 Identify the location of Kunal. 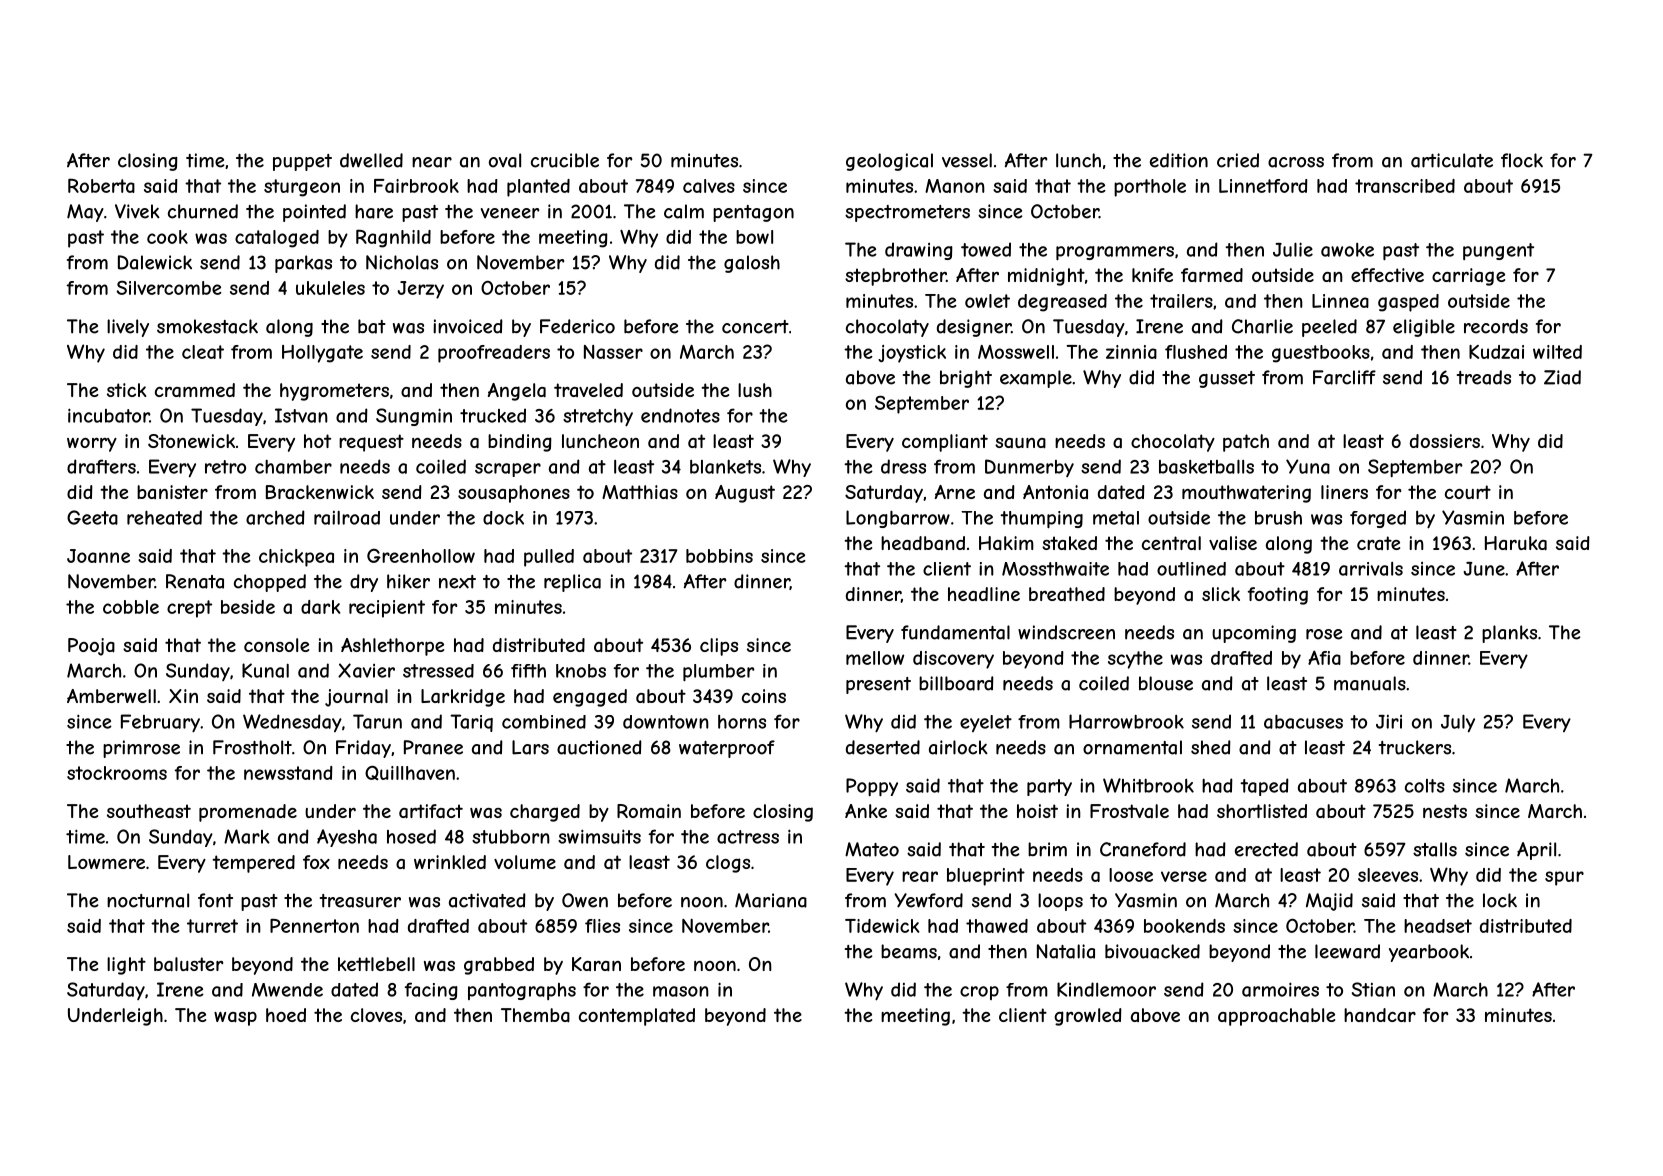
(265, 670).
